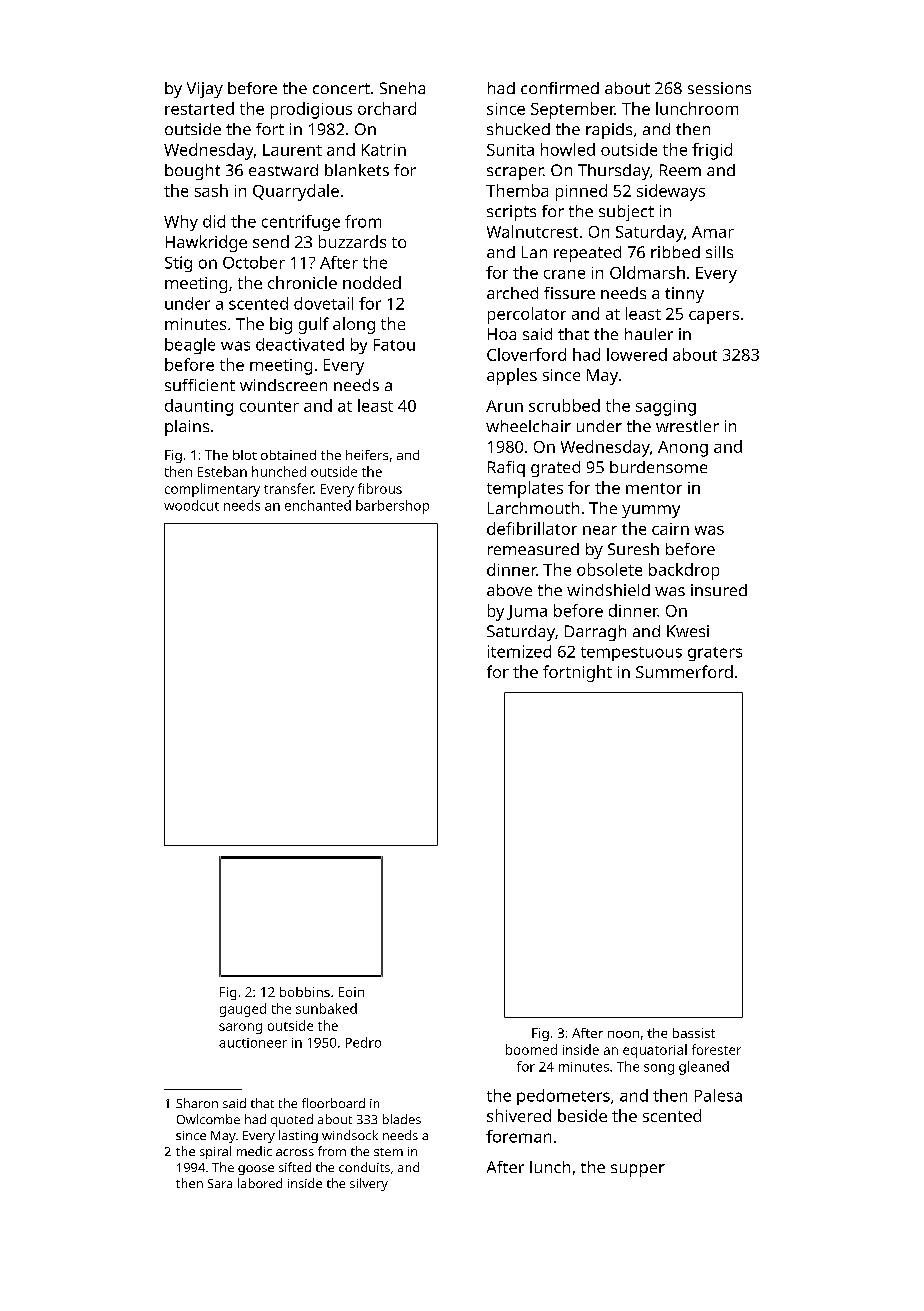 The image size is (924, 1311). I want to click on song, so click(659, 1069).
